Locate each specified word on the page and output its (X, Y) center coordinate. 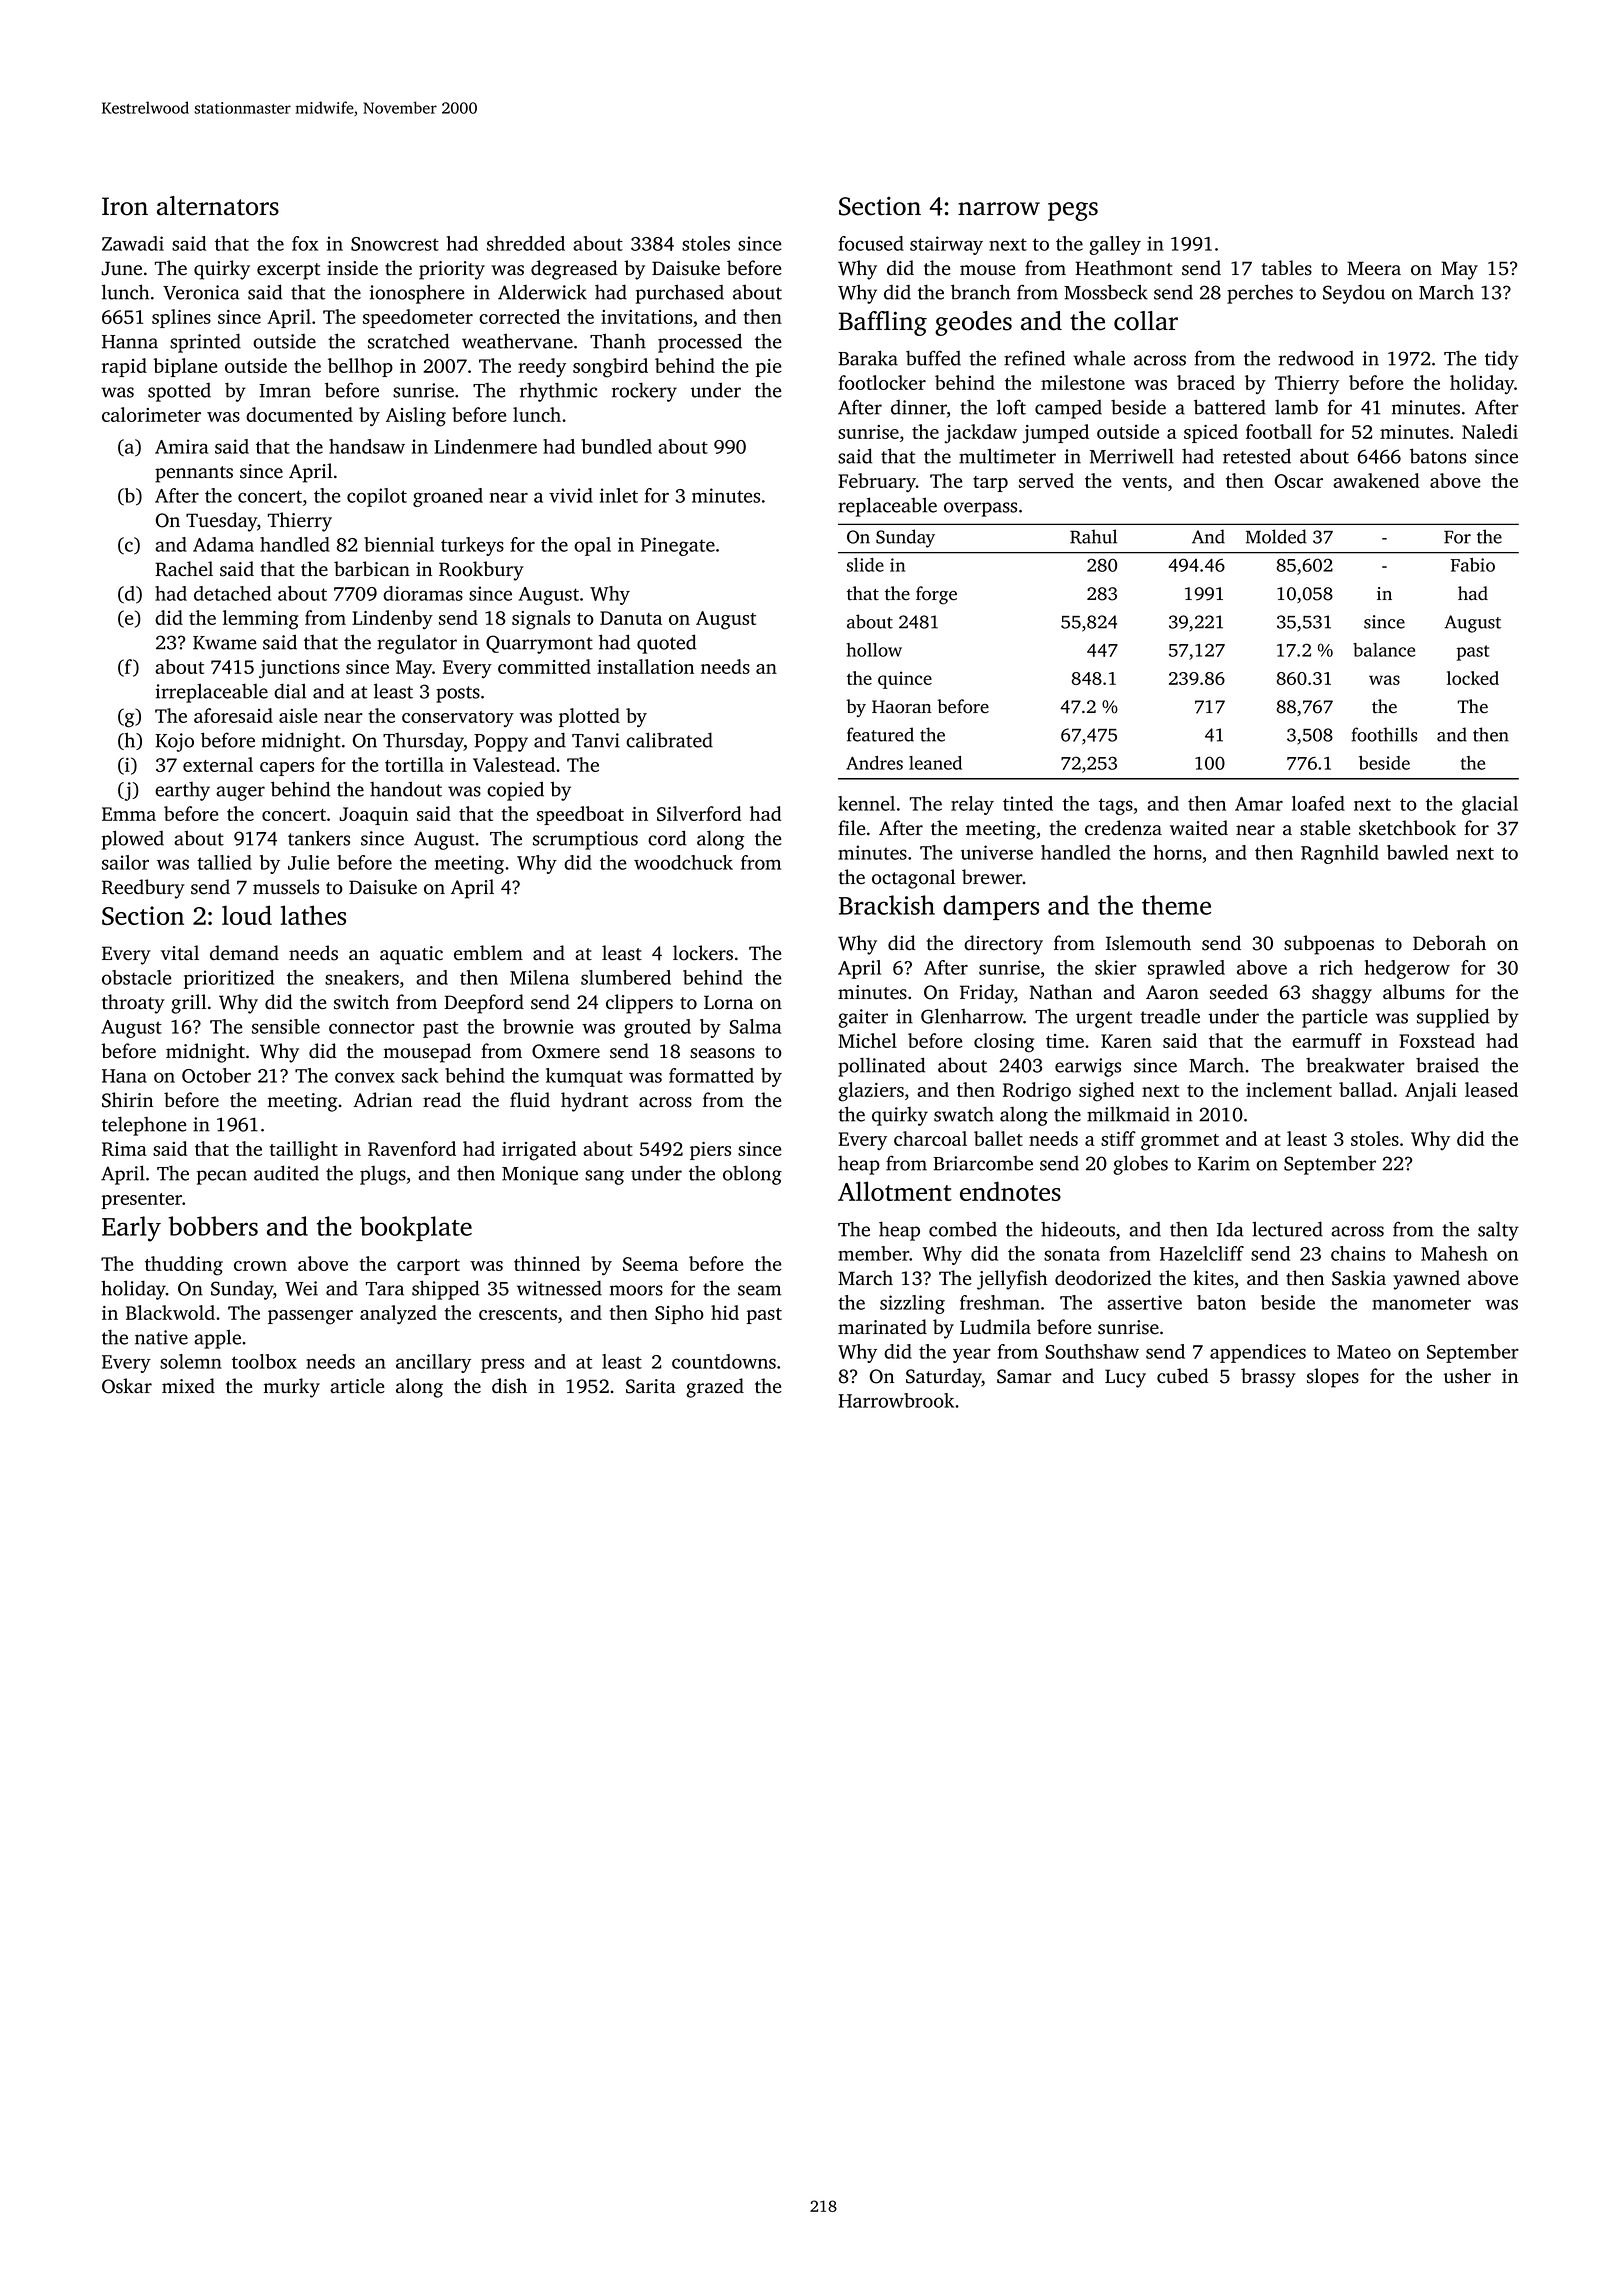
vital (180, 952)
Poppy (501, 743)
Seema (650, 1264)
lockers (703, 953)
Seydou (1354, 294)
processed (700, 343)
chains (1358, 1253)
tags (1116, 806)
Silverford (699, 813)
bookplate (416, 1228)
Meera (1374, 268)
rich (1336, 967)
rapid (124, 367)
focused (871, 243)
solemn (191, 1361)
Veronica (201, 292)
